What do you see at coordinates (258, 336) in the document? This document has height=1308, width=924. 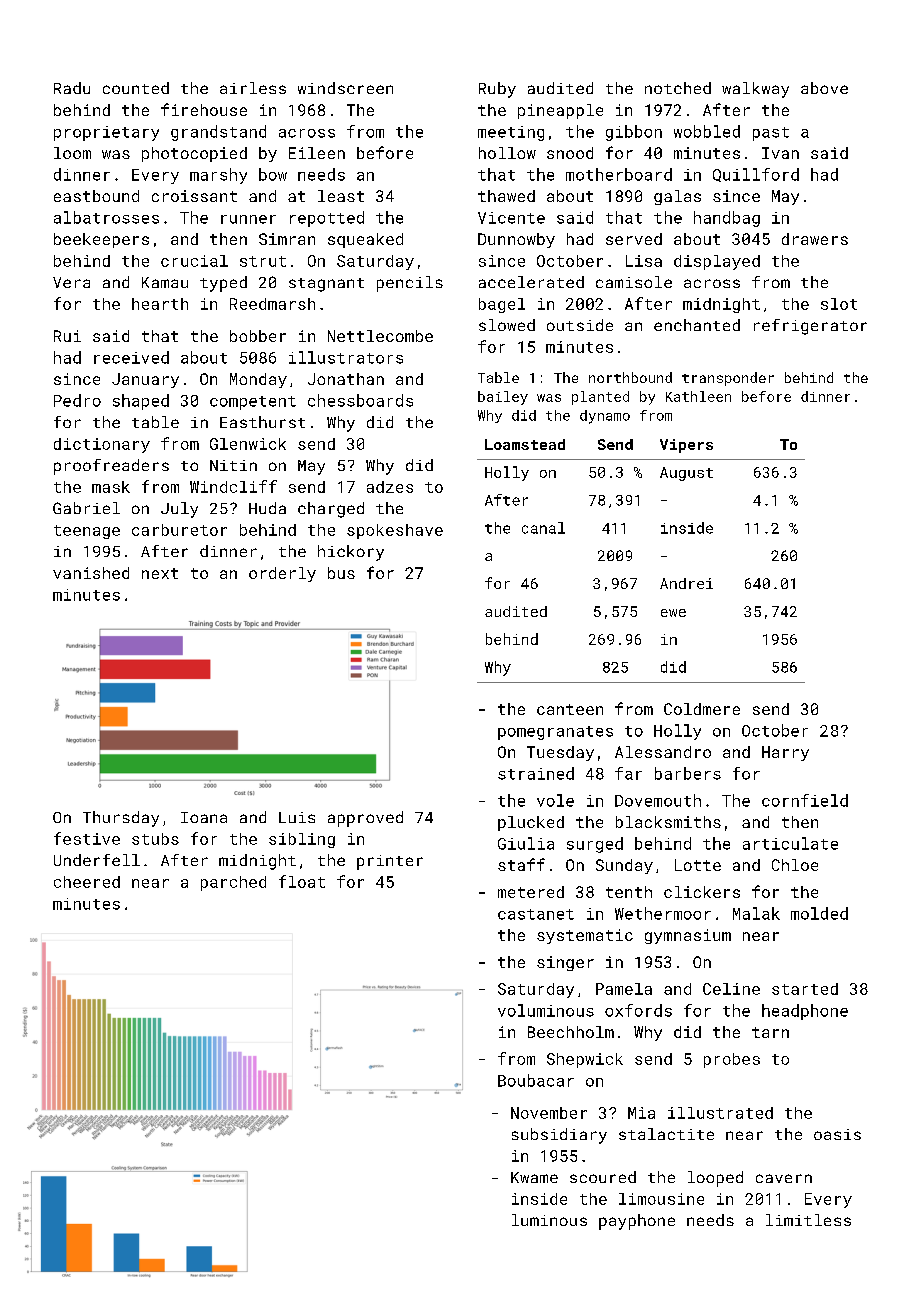 I see `bobber` at bounding box center [258, 336].
